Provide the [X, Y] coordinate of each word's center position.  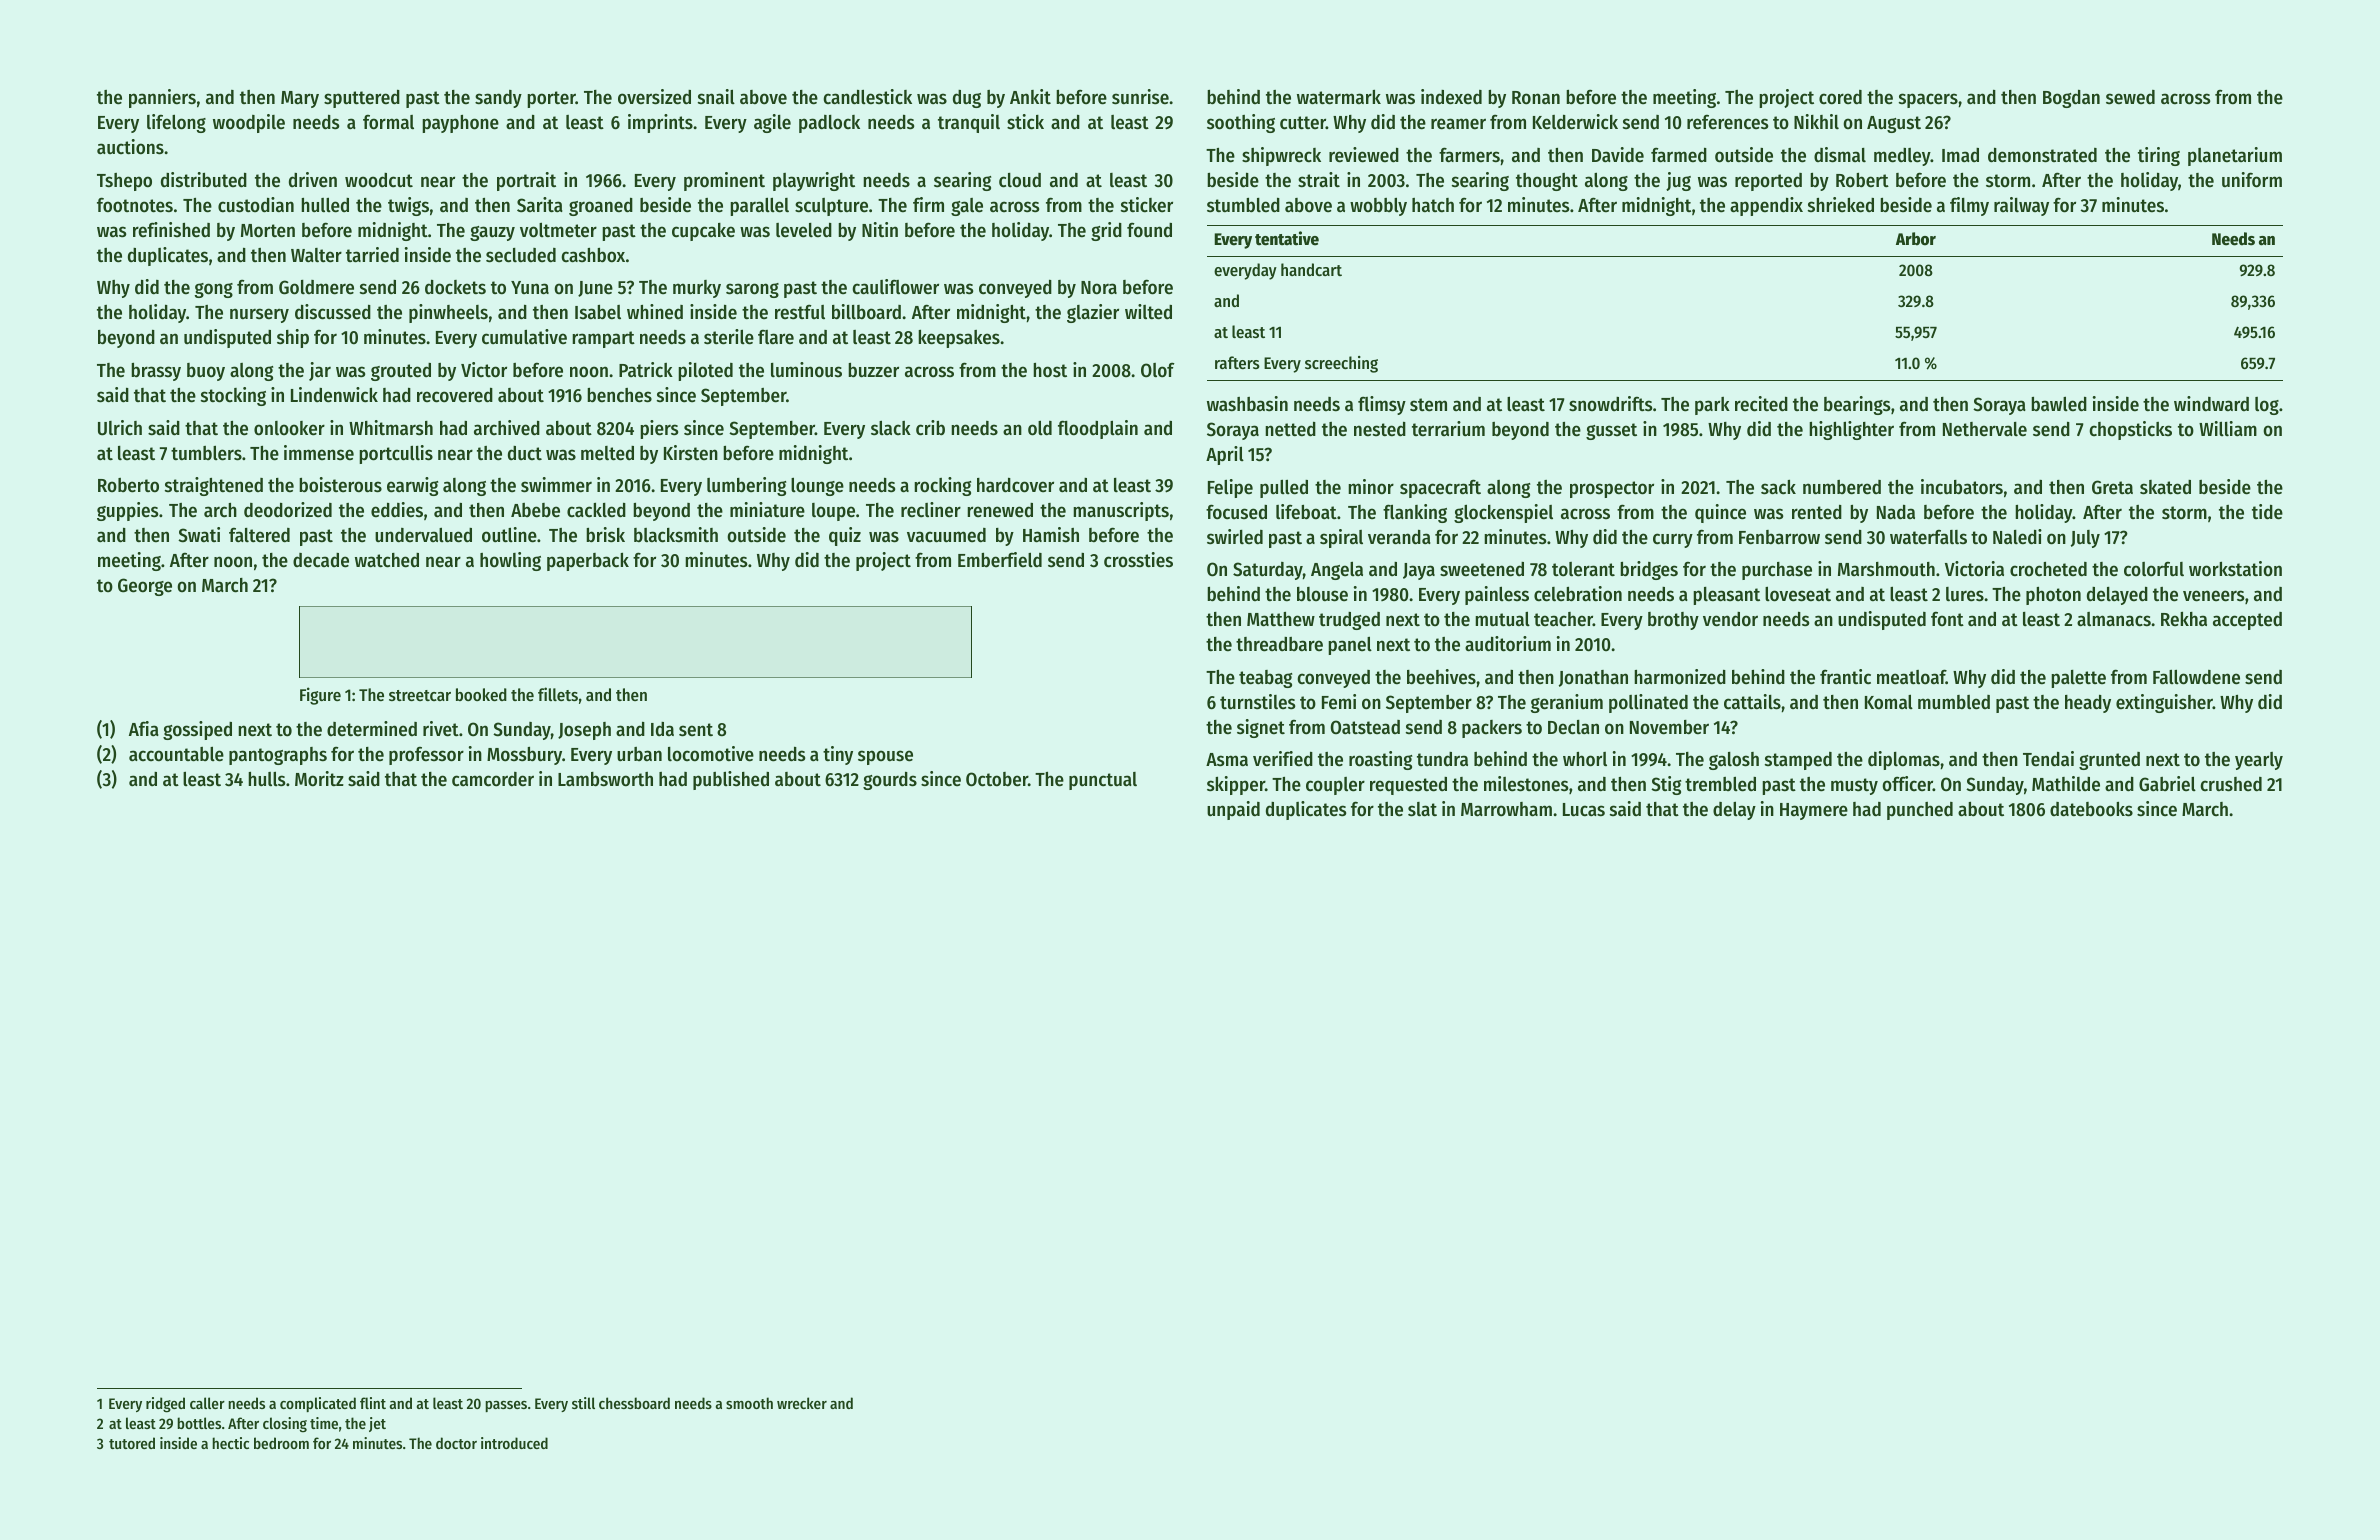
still [583, 1403]
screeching [1341, 364]
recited [1761, 404]
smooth [749, 1403]
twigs [408, 206]
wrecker [802, 1403]
